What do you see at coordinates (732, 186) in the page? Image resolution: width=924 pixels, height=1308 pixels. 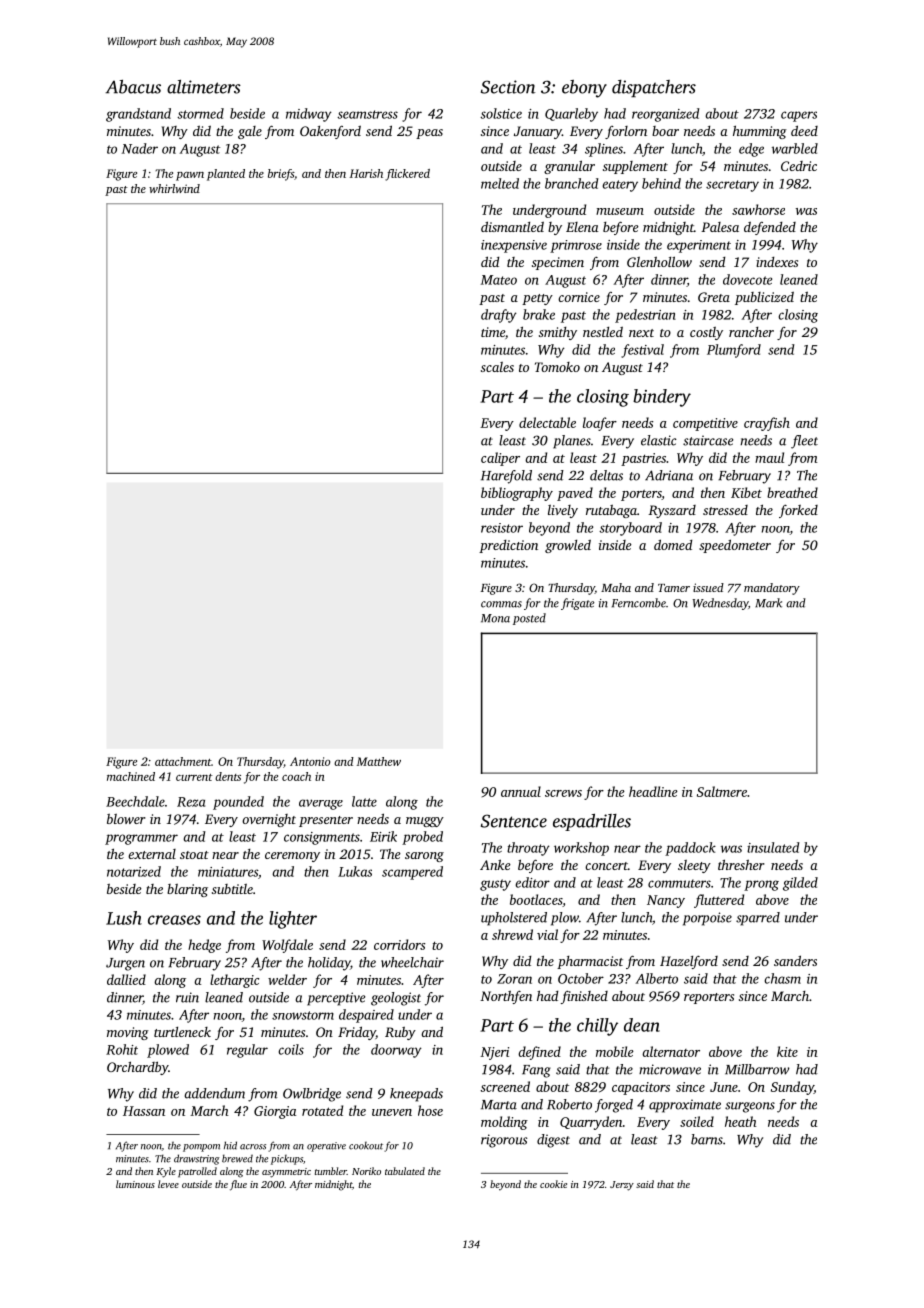 I see `secretary` at bounding box center [732, 186].
